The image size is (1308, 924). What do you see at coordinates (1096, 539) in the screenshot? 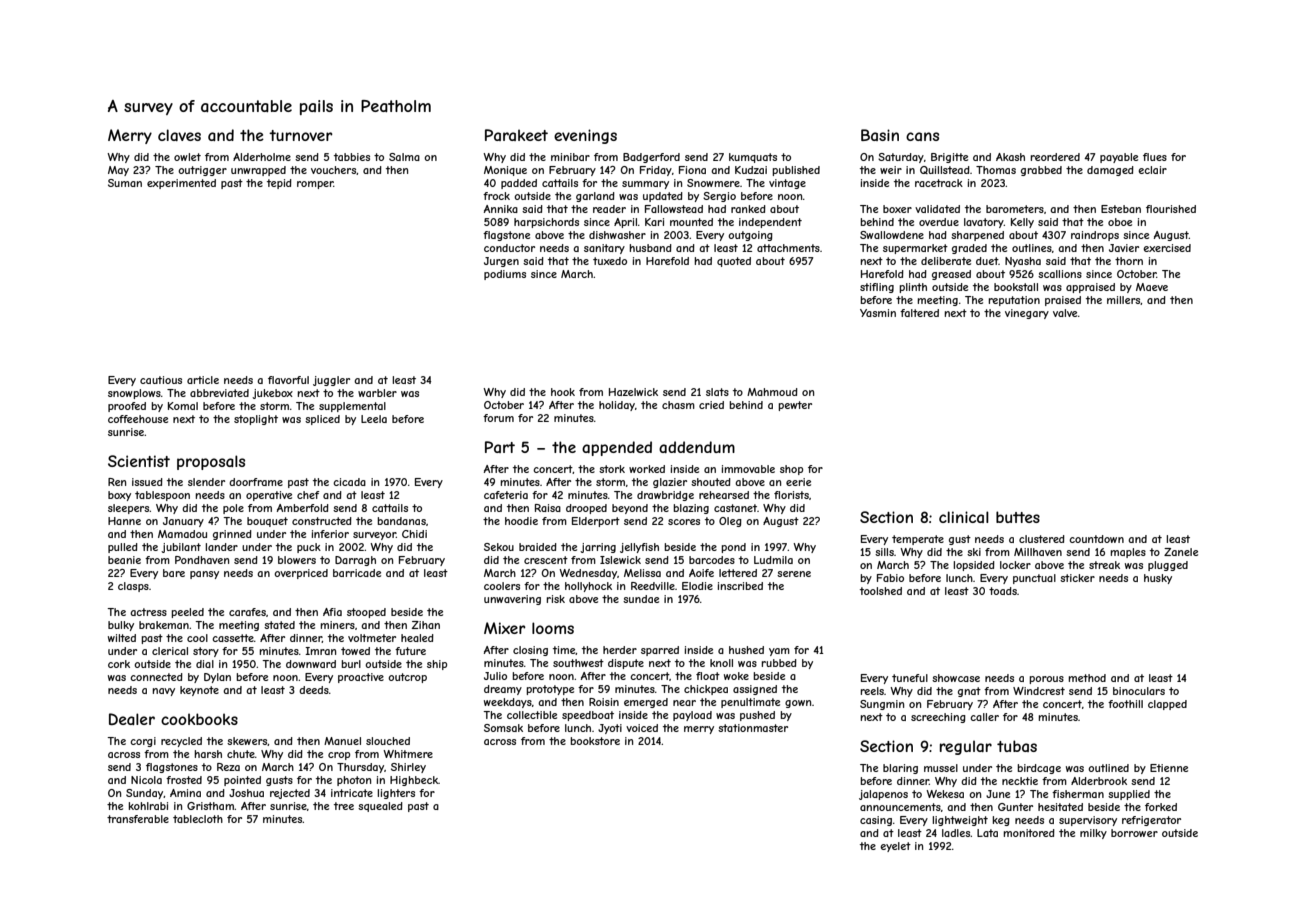
I see `countdown` at bounding box center [1096, 539].
